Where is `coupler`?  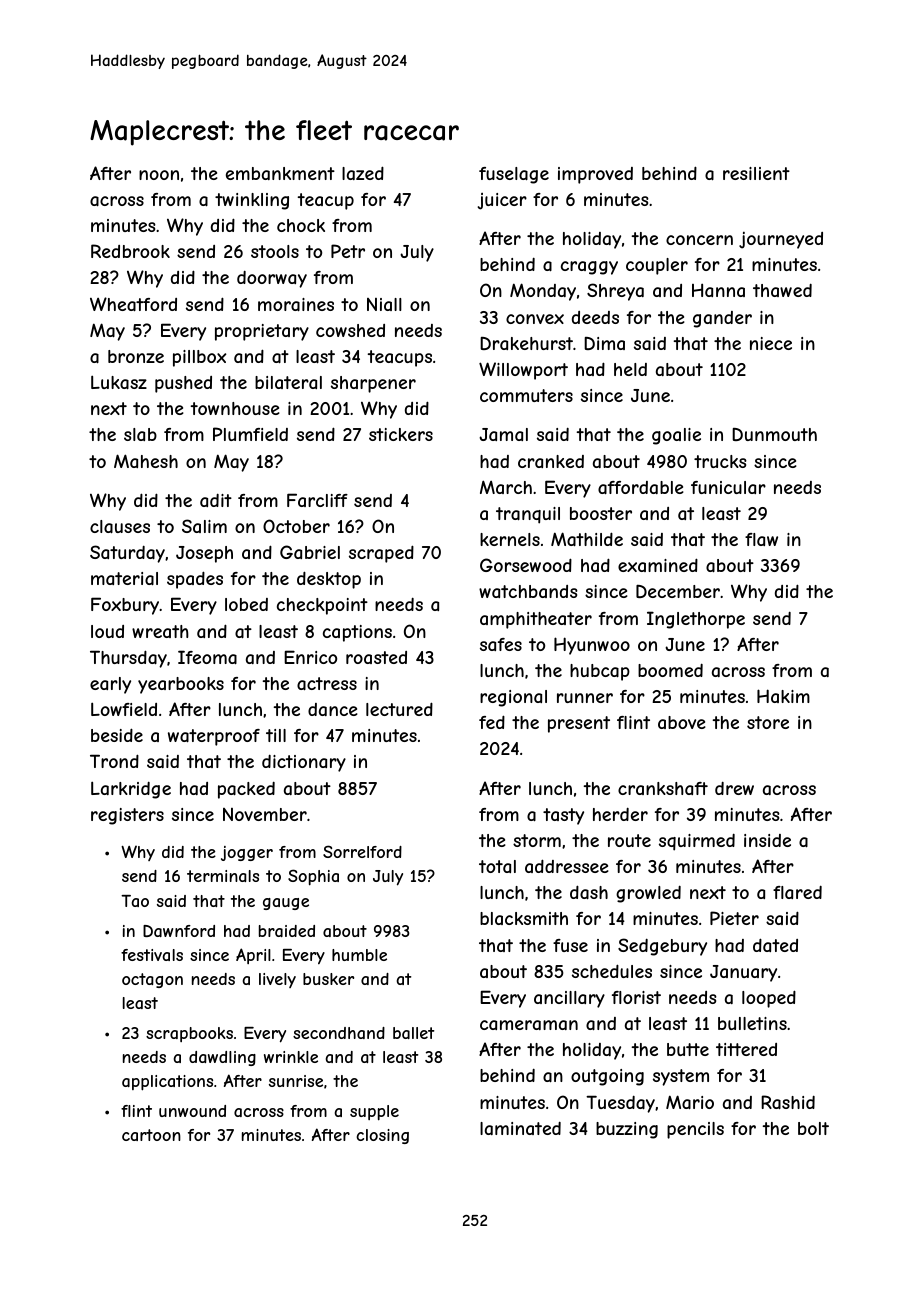
coupler is located at coordinates (657, 266).
